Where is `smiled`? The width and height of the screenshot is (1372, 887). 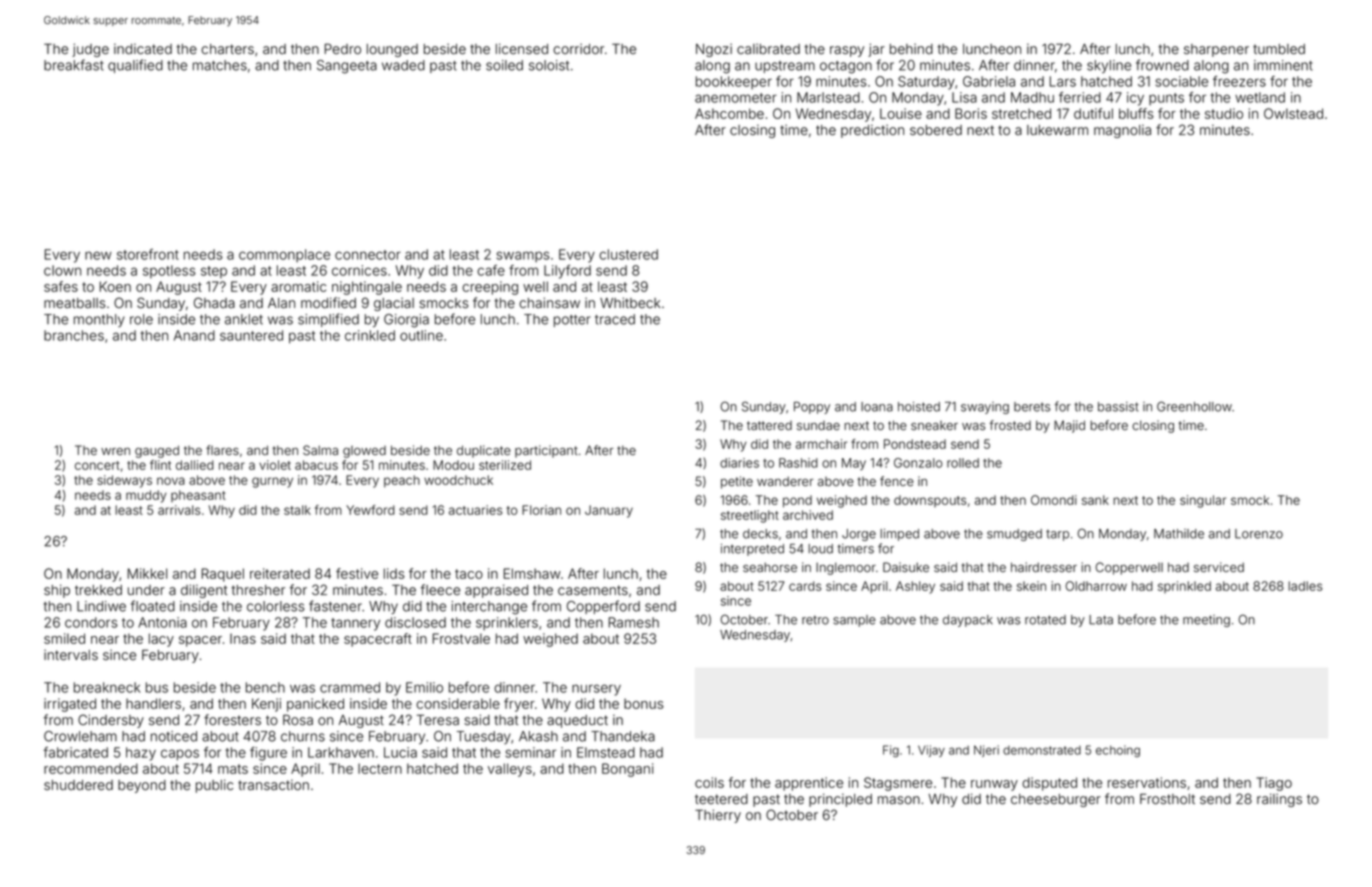 smiled is located at coordinates (64, 638).
